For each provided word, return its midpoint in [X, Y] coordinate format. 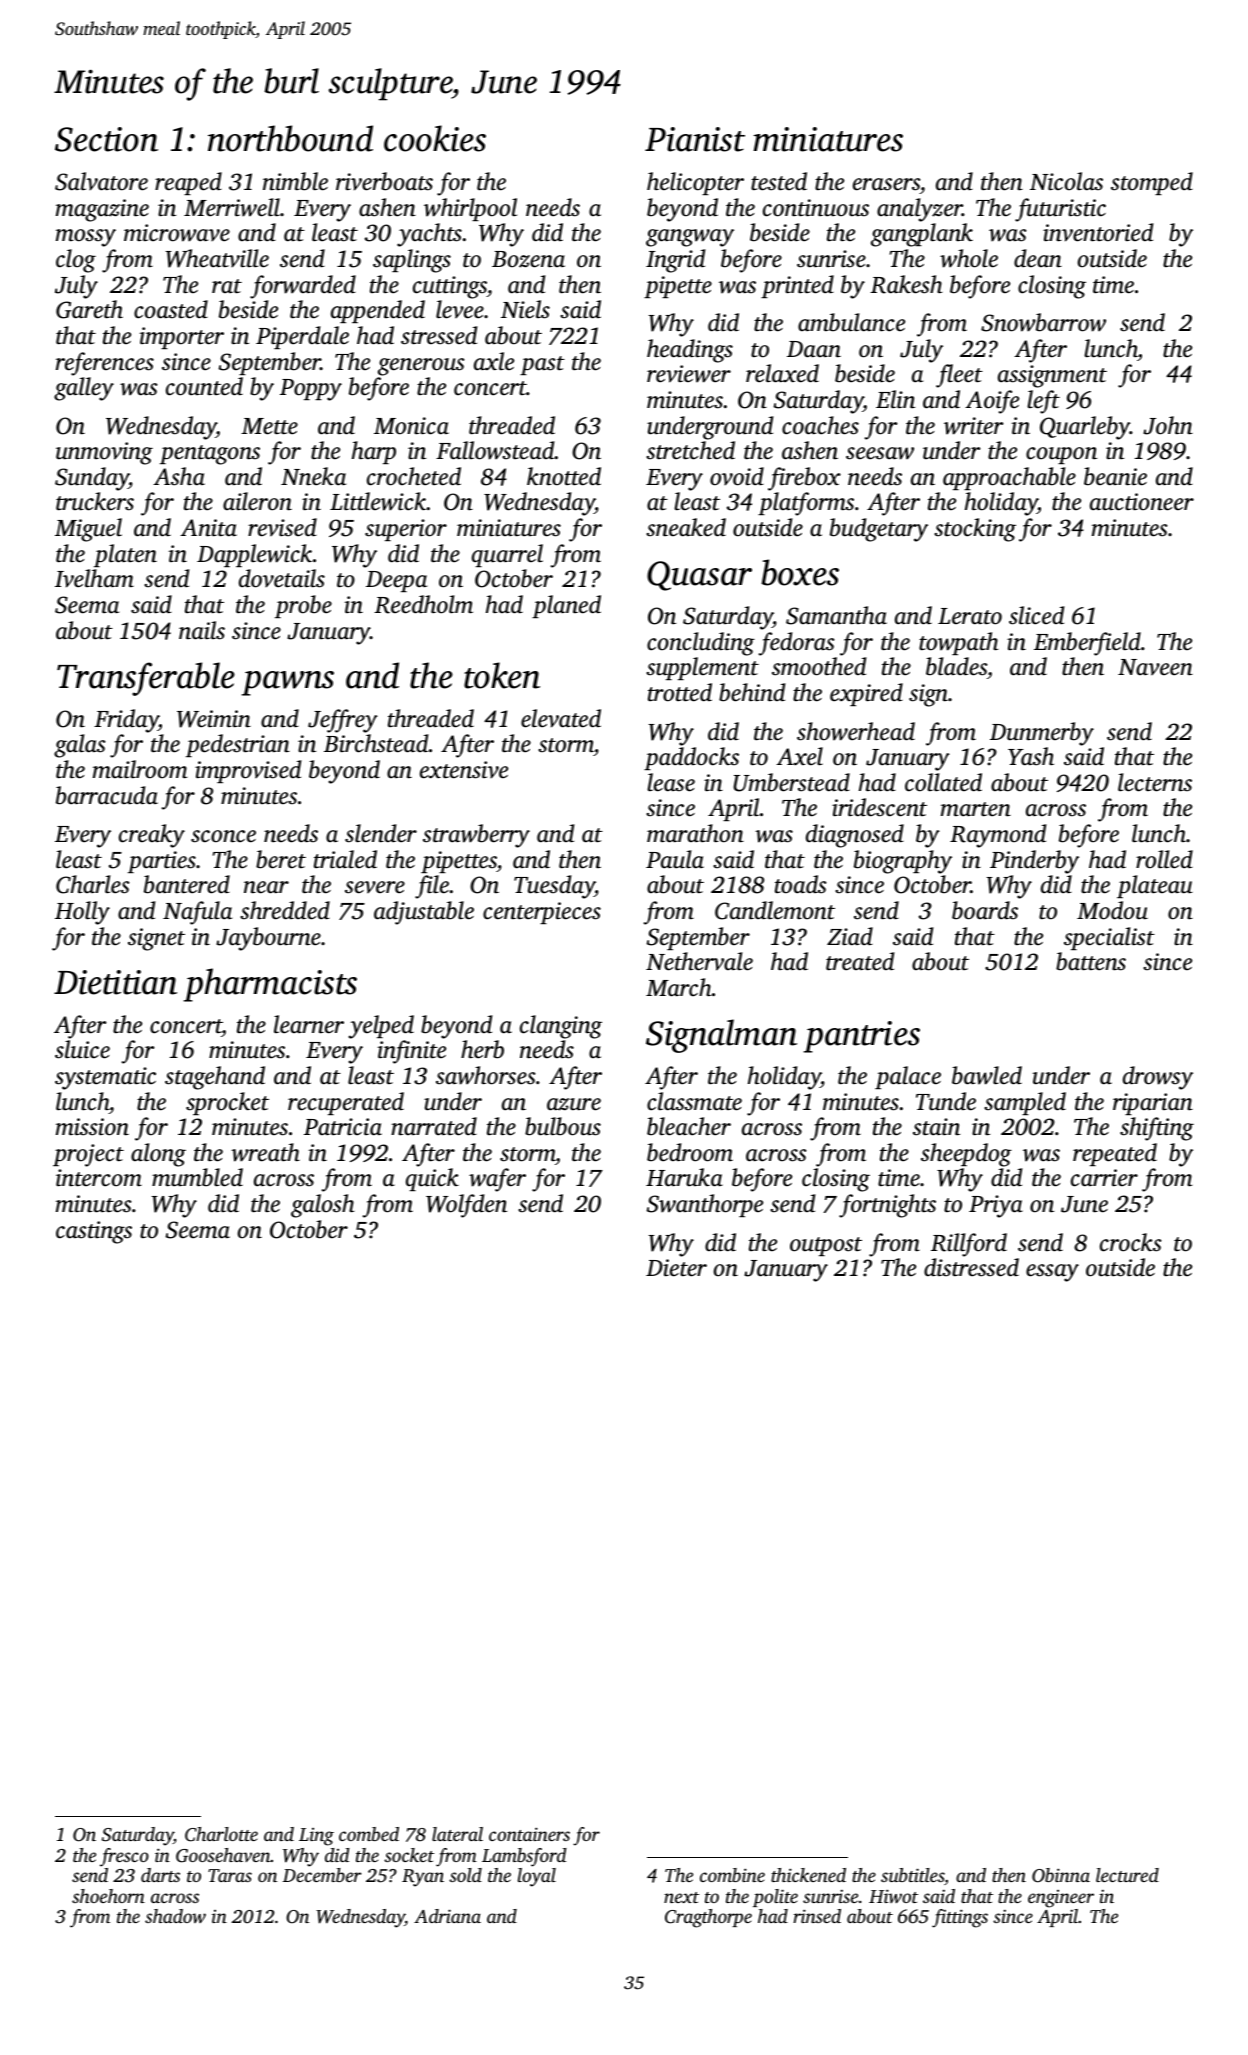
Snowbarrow [1043, 322]
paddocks [691, 758]
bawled [987, 1075]
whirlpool [470, 209]
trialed [345, 859]
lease [671, 782]
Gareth [89, 309]
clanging [561, 1027]
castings [94, 1232]
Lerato [970, 616]
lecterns [1155, 782]
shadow [175, 1916]
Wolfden [466, 1206]
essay [1052, 1273]
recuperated [346, 1103]
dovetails [282, 578]
